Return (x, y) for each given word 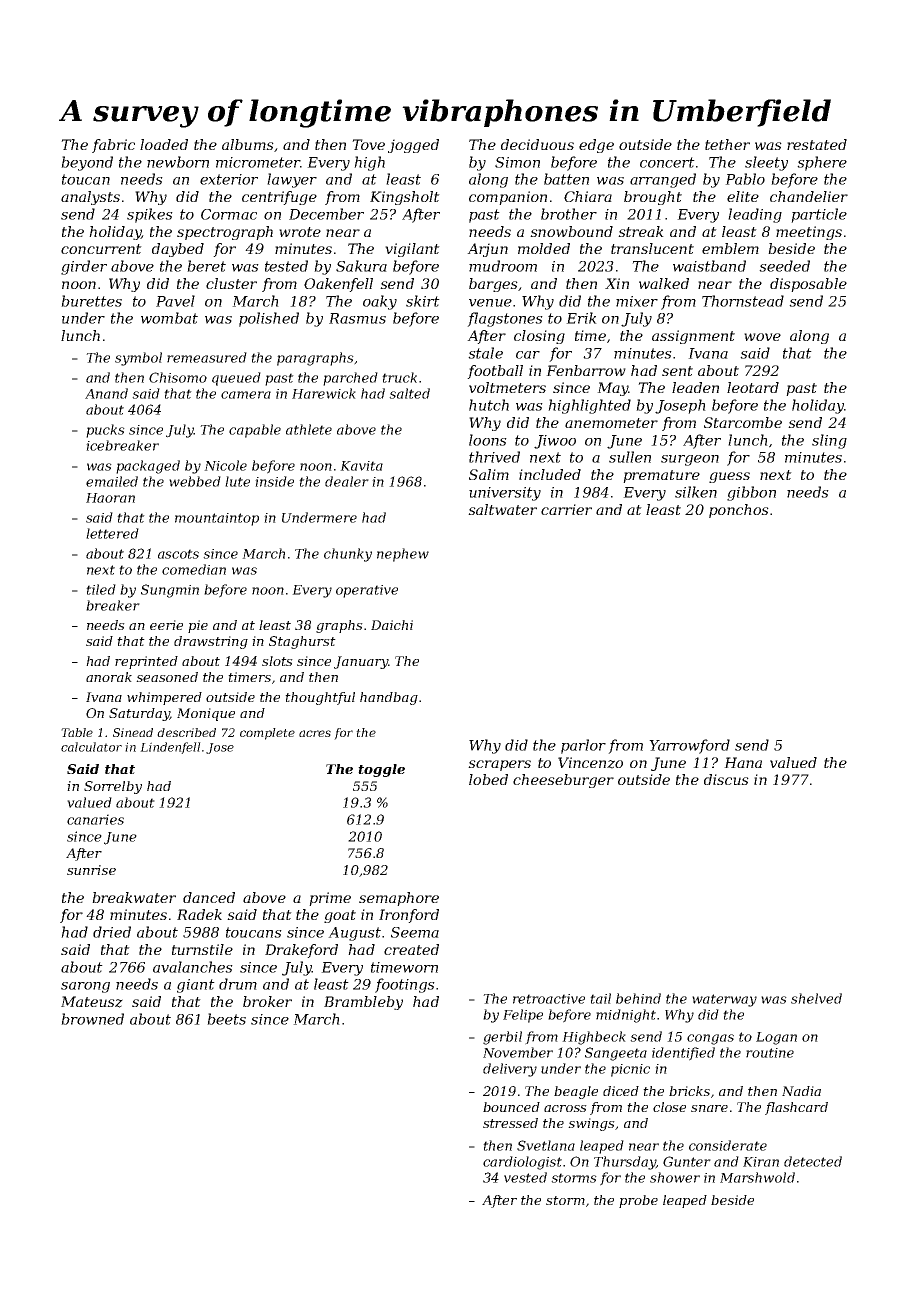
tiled (101, 589)
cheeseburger (563, 781)
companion (508, 198)
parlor (583, 746)
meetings (809, 233)
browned (92, 1019)
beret (206, 266)
